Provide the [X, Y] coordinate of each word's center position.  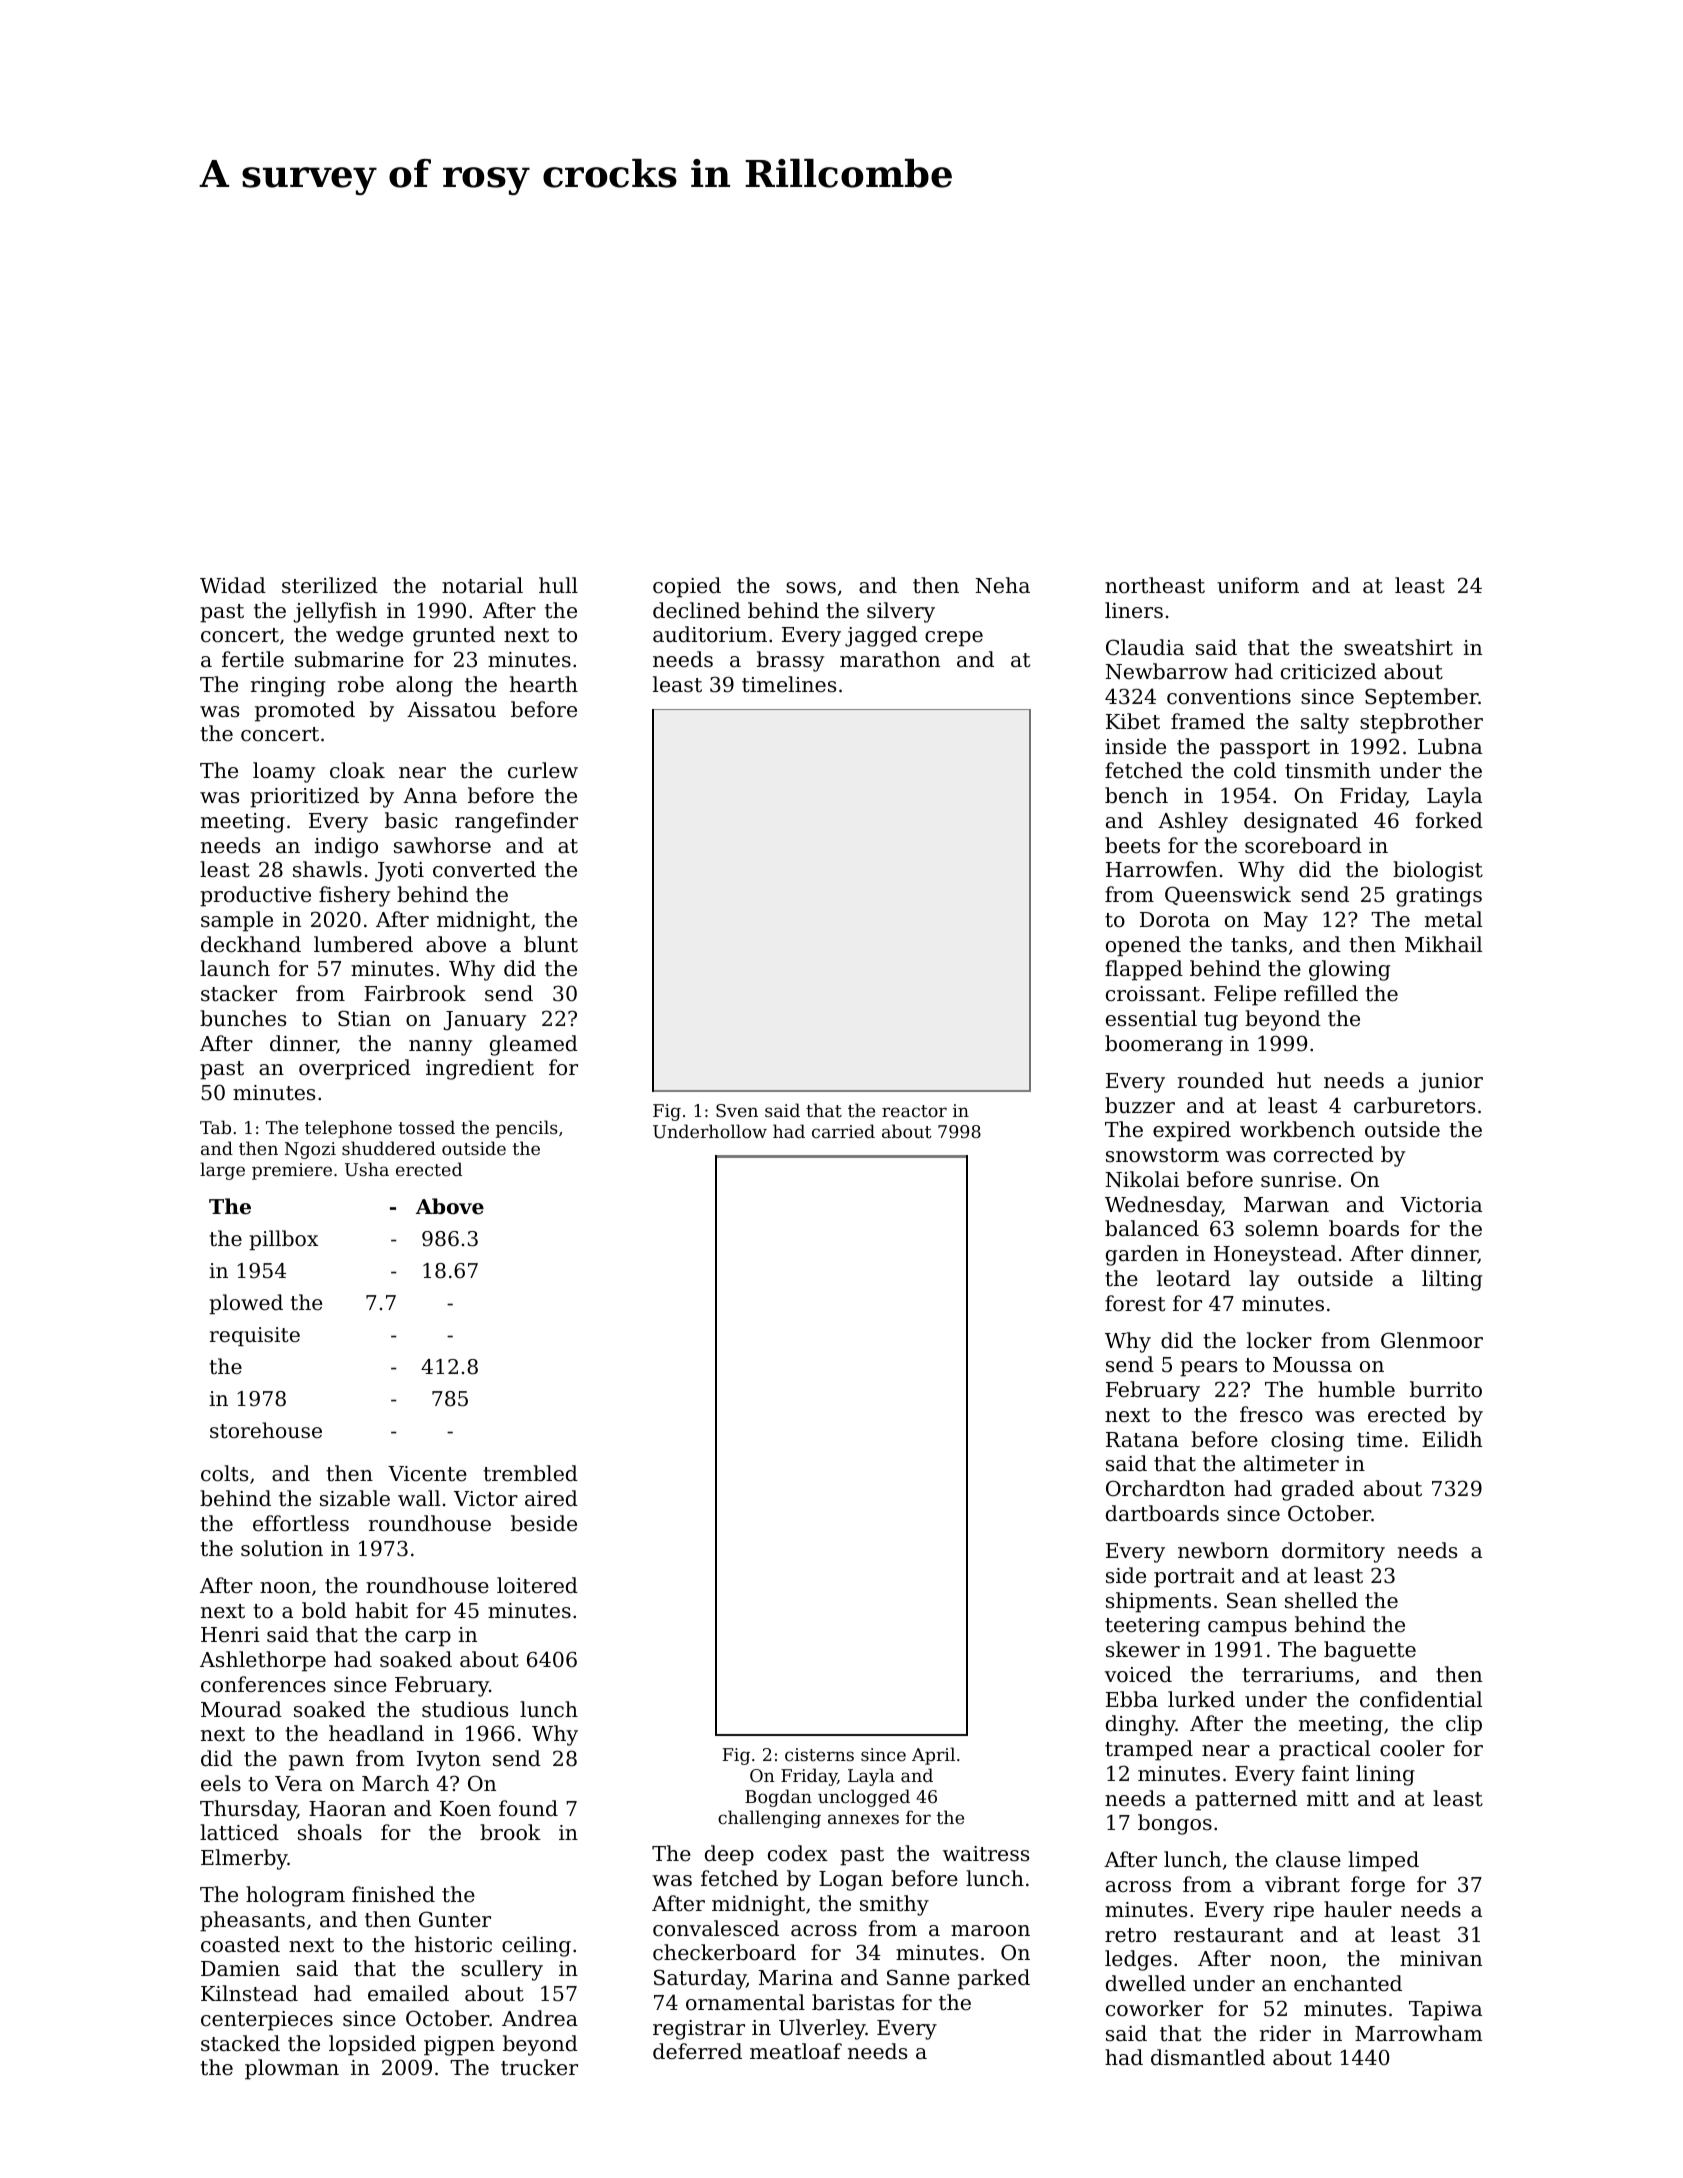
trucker [539, 2067]
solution [282, 1548]
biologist [1438, 871]
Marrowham [1419, 2033]
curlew [543, 770]
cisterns [819, 1754]
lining [1385, 1775]
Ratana [1142, 1440]
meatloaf [796, 2051]
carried [843, 1131]
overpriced [355, 1069]
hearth [544, 684]
